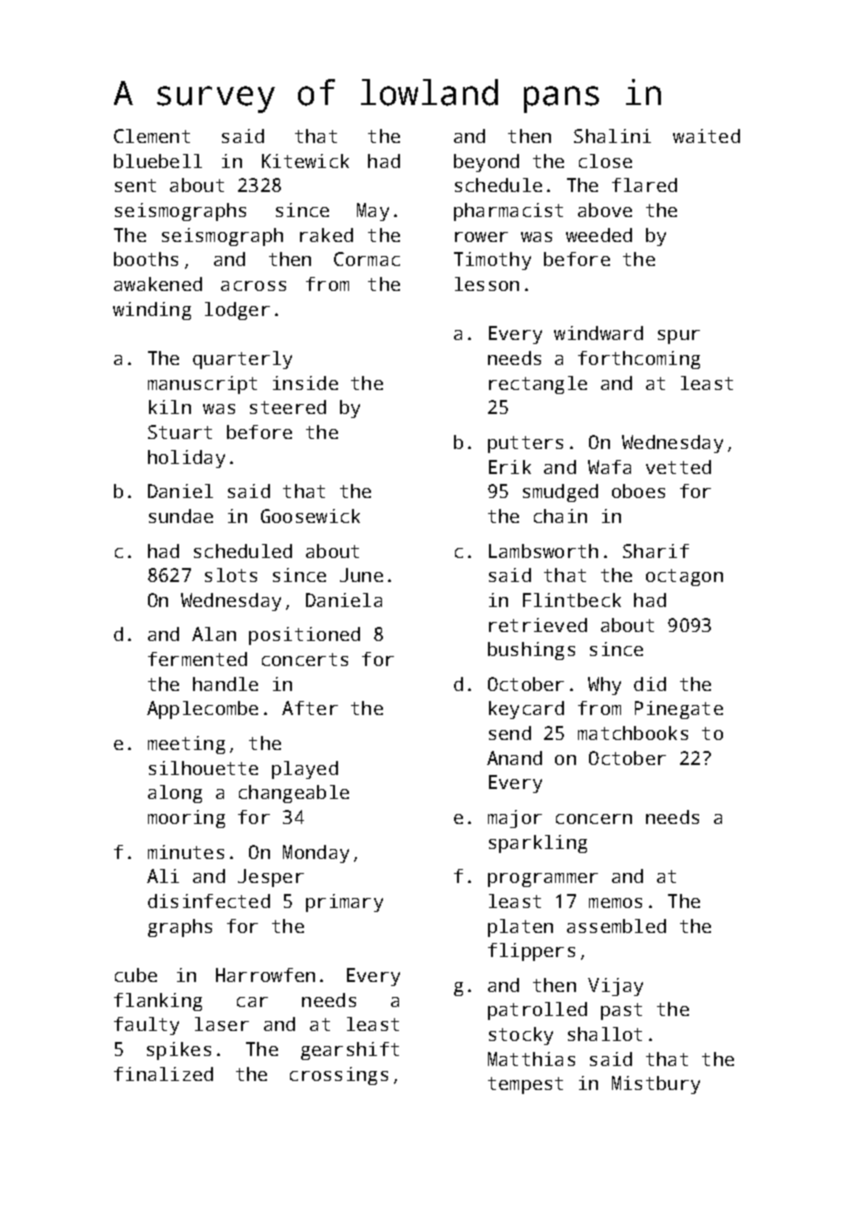  Describe the element at coordinates (197, 659) in the page. I see `fermented` at that location.
